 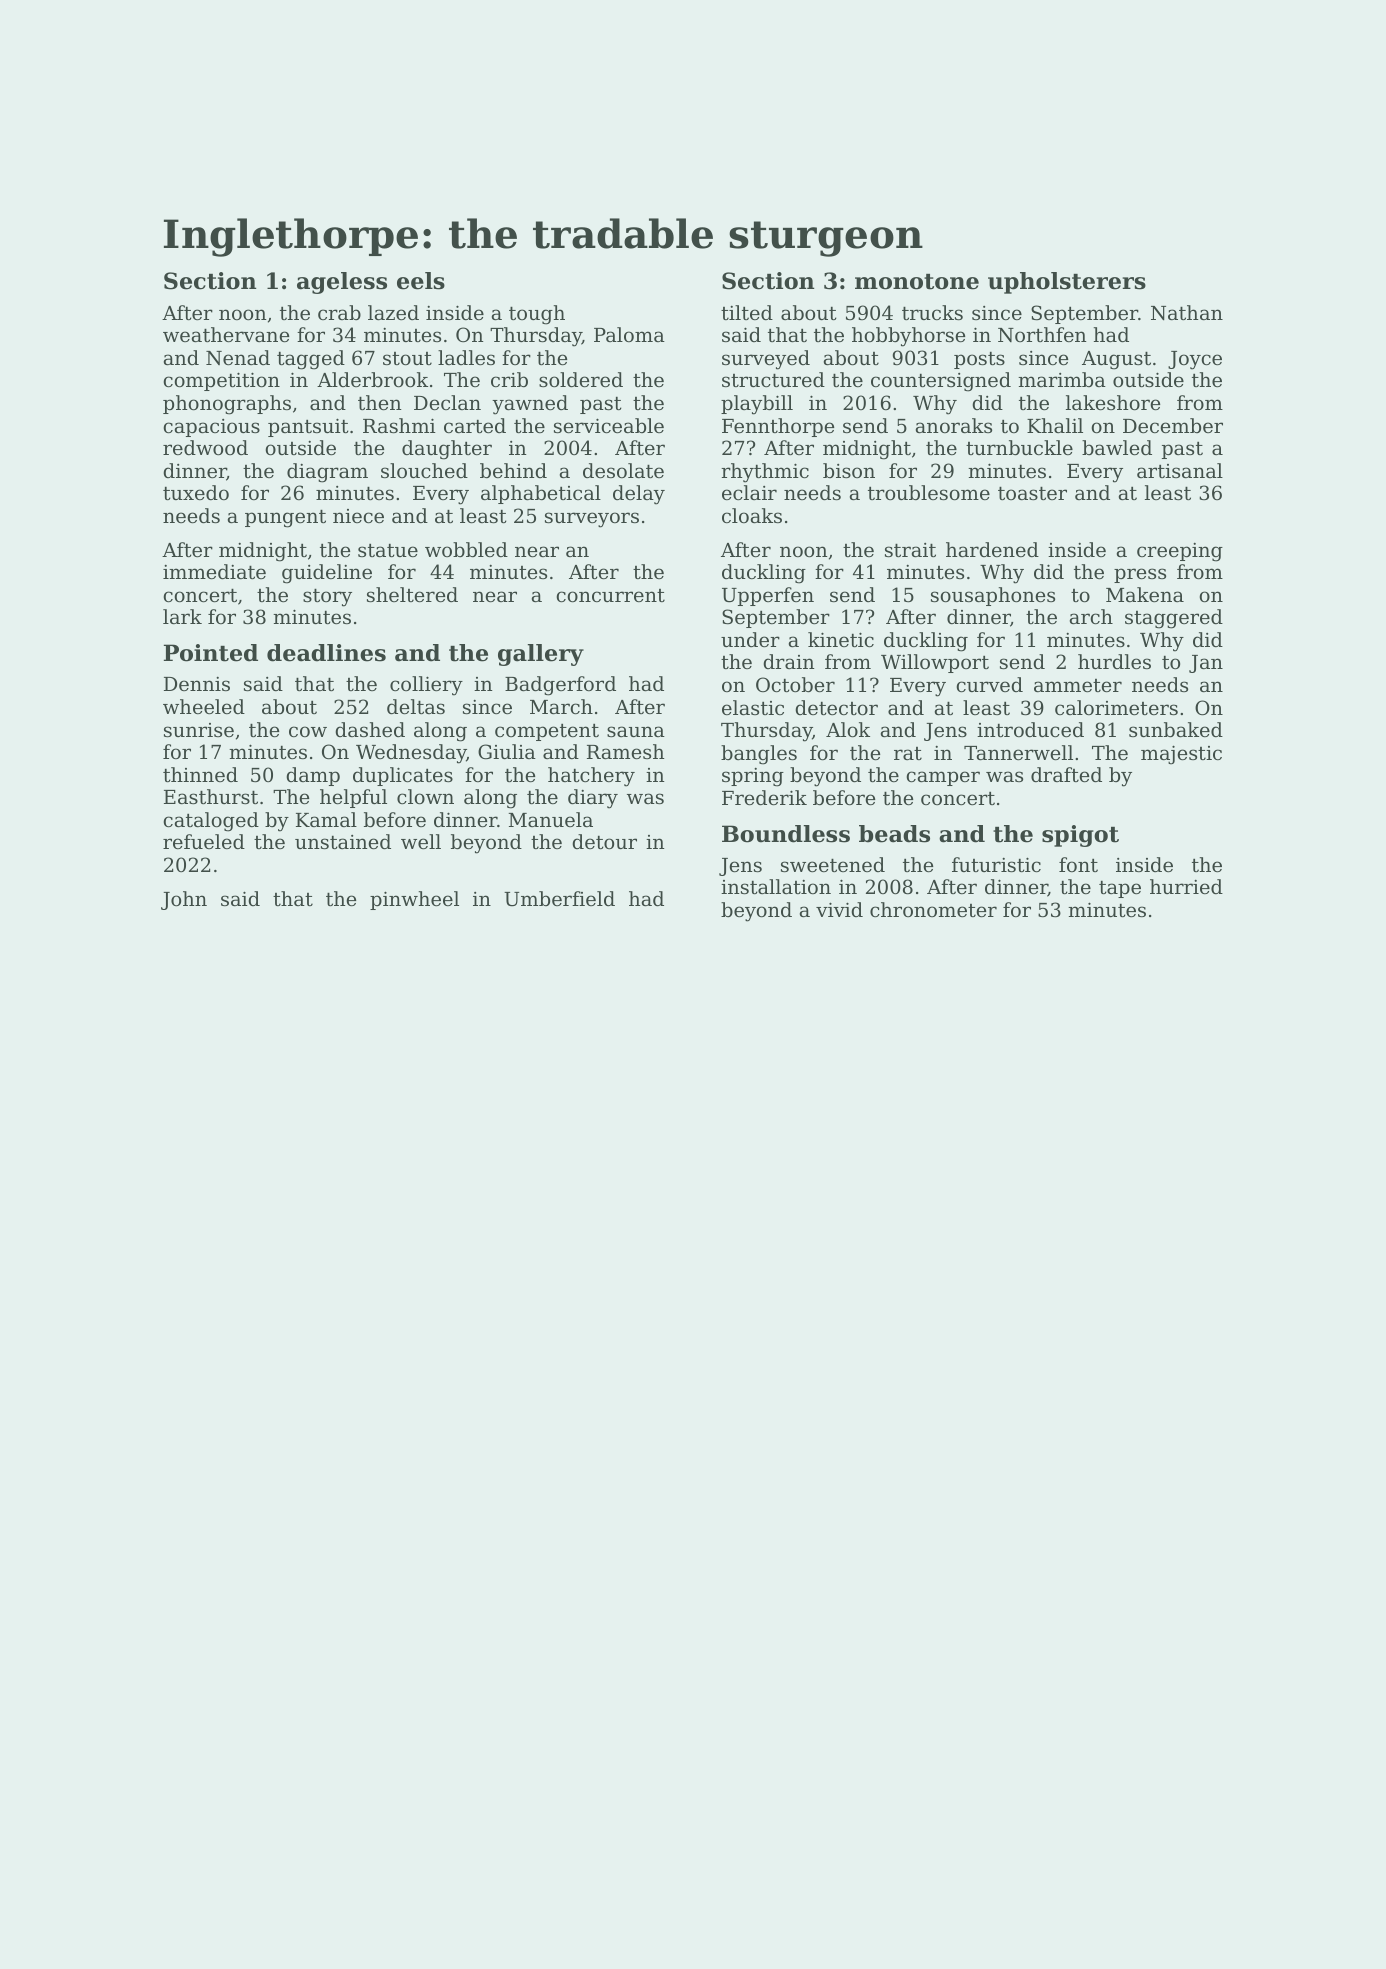 I want to click on hurdles, so click(x=1114, y=661).
